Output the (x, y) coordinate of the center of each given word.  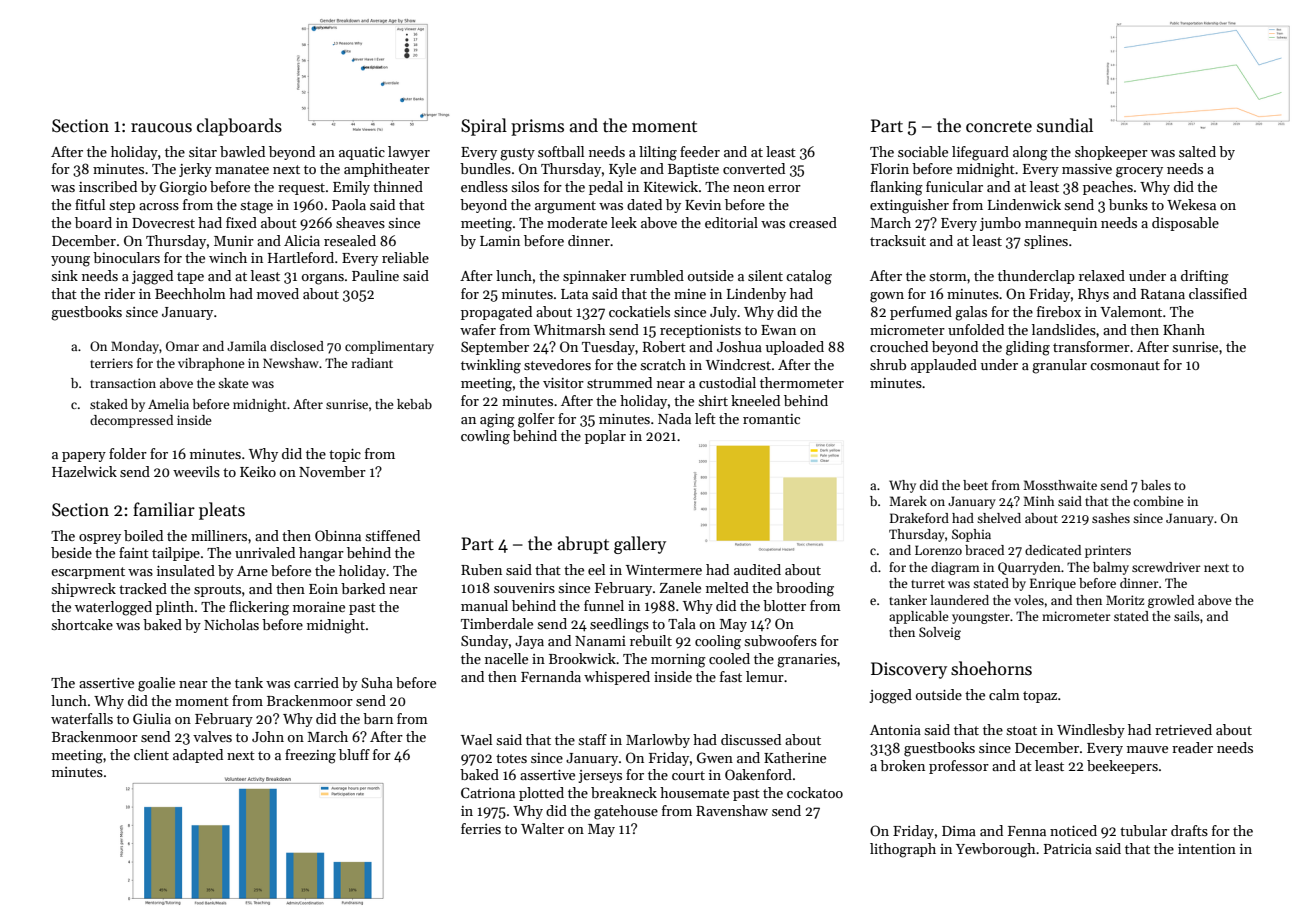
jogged (890, 696)
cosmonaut (1125, 365)
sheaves (360, 222)
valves (212, 736)
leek (624, 222)
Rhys (1093, 295)
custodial (727, 382)
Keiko (258, 471)
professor (959, 767)
